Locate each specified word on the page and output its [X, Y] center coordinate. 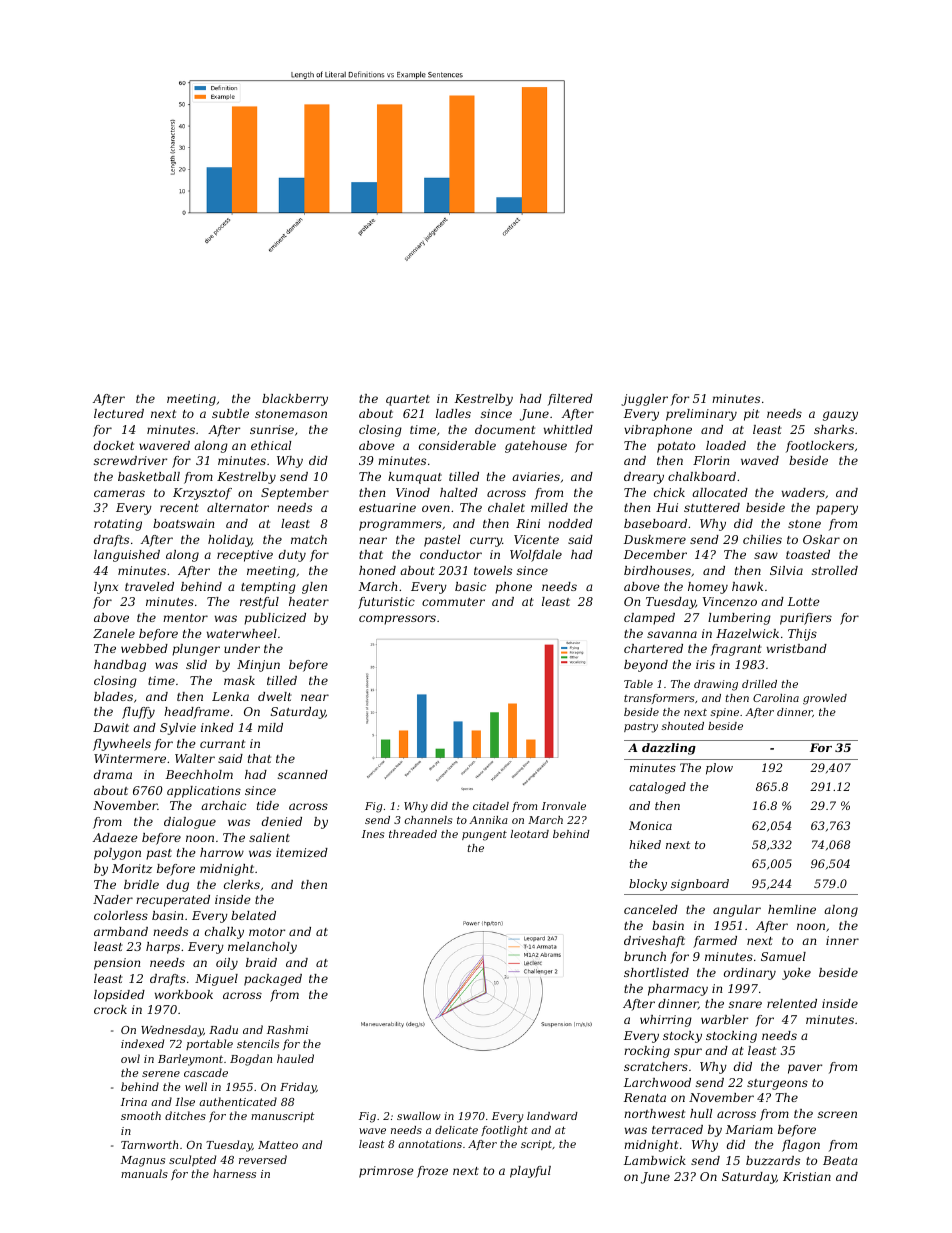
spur [688, 1053]
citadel [491, 806]
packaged [273, 980]
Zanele [114, 633]
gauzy [840, 416]
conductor [451, 554]
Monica [650, 825]
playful [530, 1172]
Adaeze [115, 837]
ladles [453, 413]
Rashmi [287, 1029]
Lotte [804, 601]
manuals [144, 1173]
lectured [119, 413]
